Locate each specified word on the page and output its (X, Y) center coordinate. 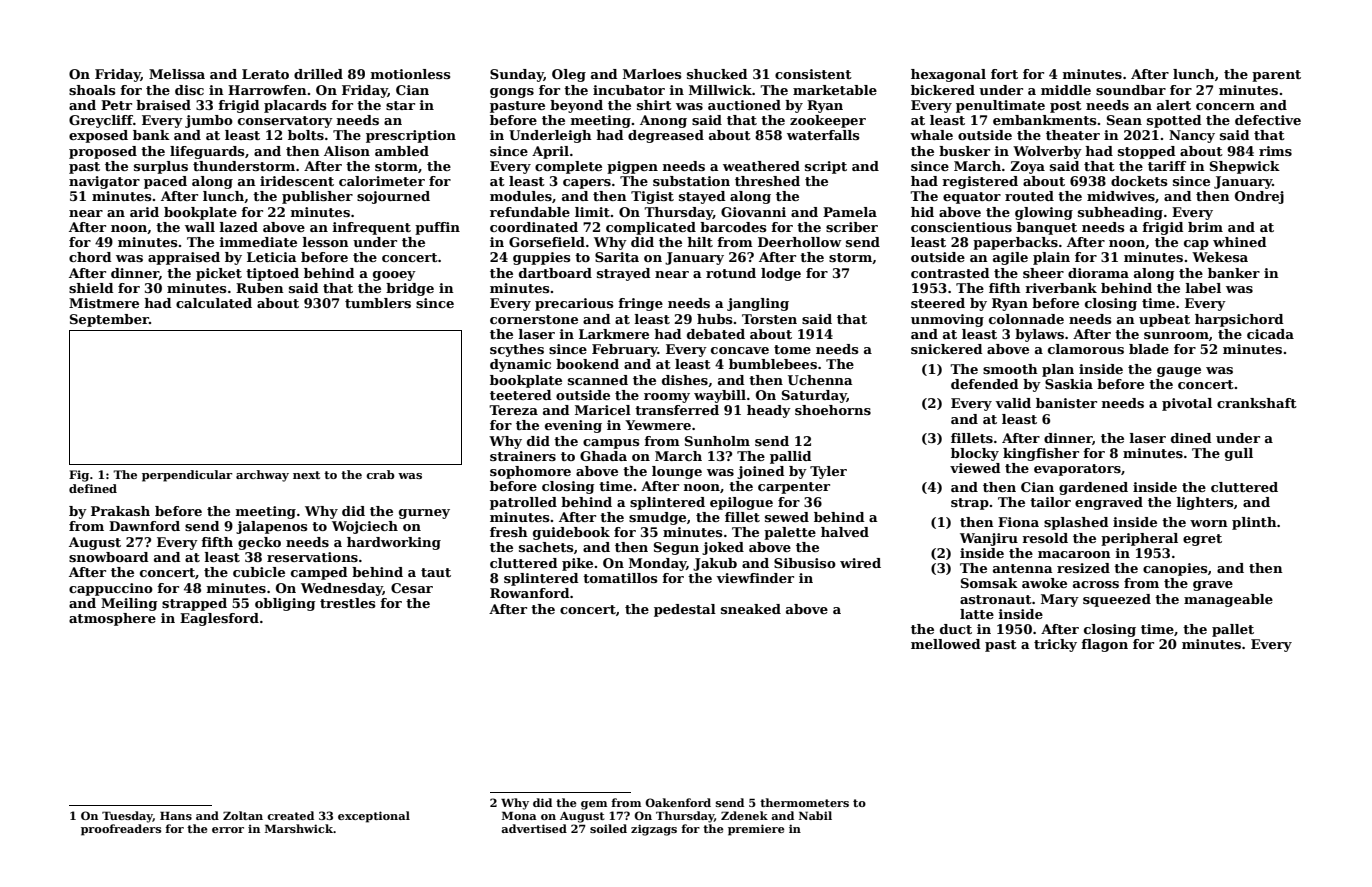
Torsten (769, 319)
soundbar (1131, 90)
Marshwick (299, 828)
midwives (1121, 196)
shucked (717, 74)
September (109, 320)
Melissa (177, 74)
